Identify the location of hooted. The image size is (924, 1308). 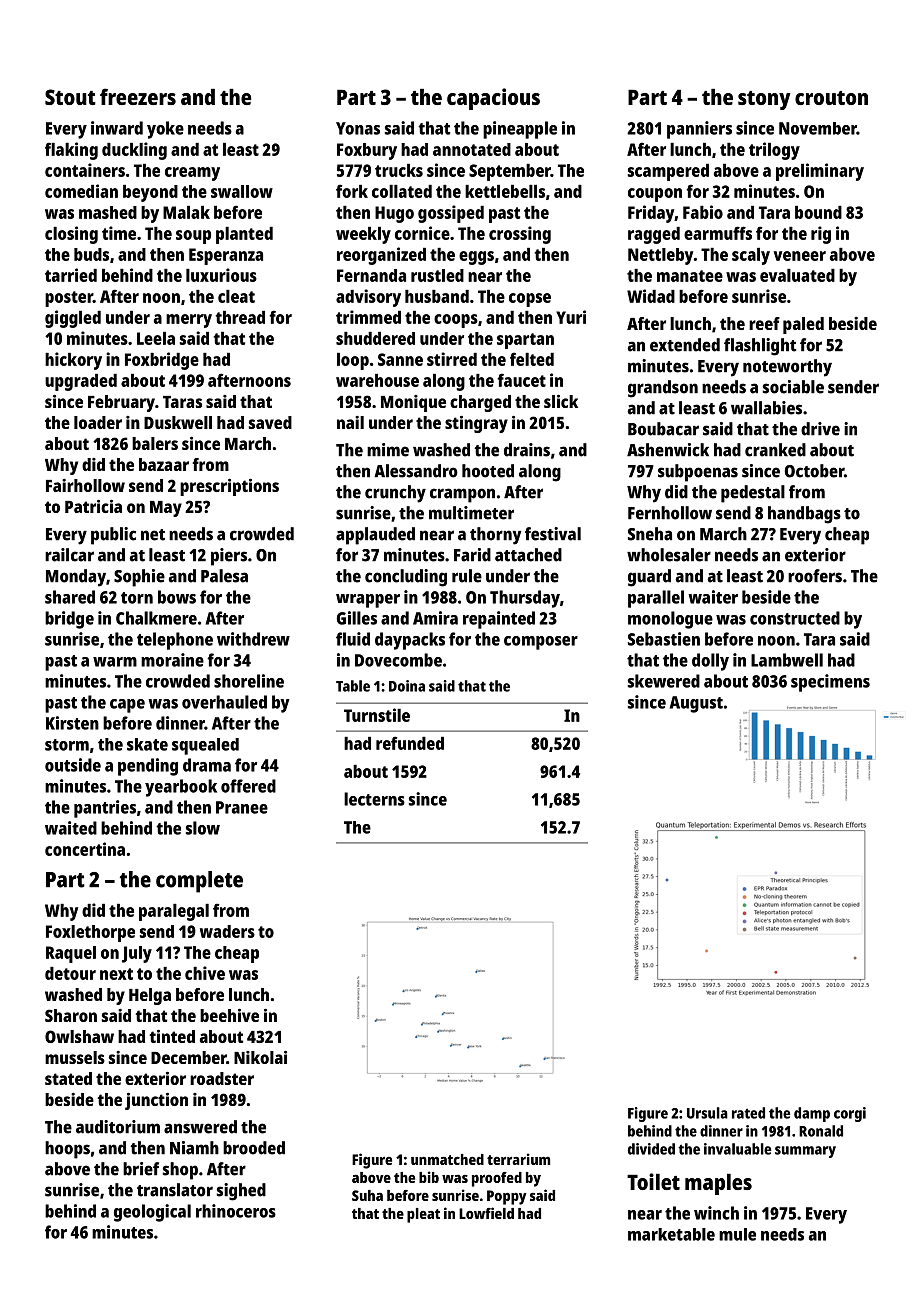
(488, 471).
